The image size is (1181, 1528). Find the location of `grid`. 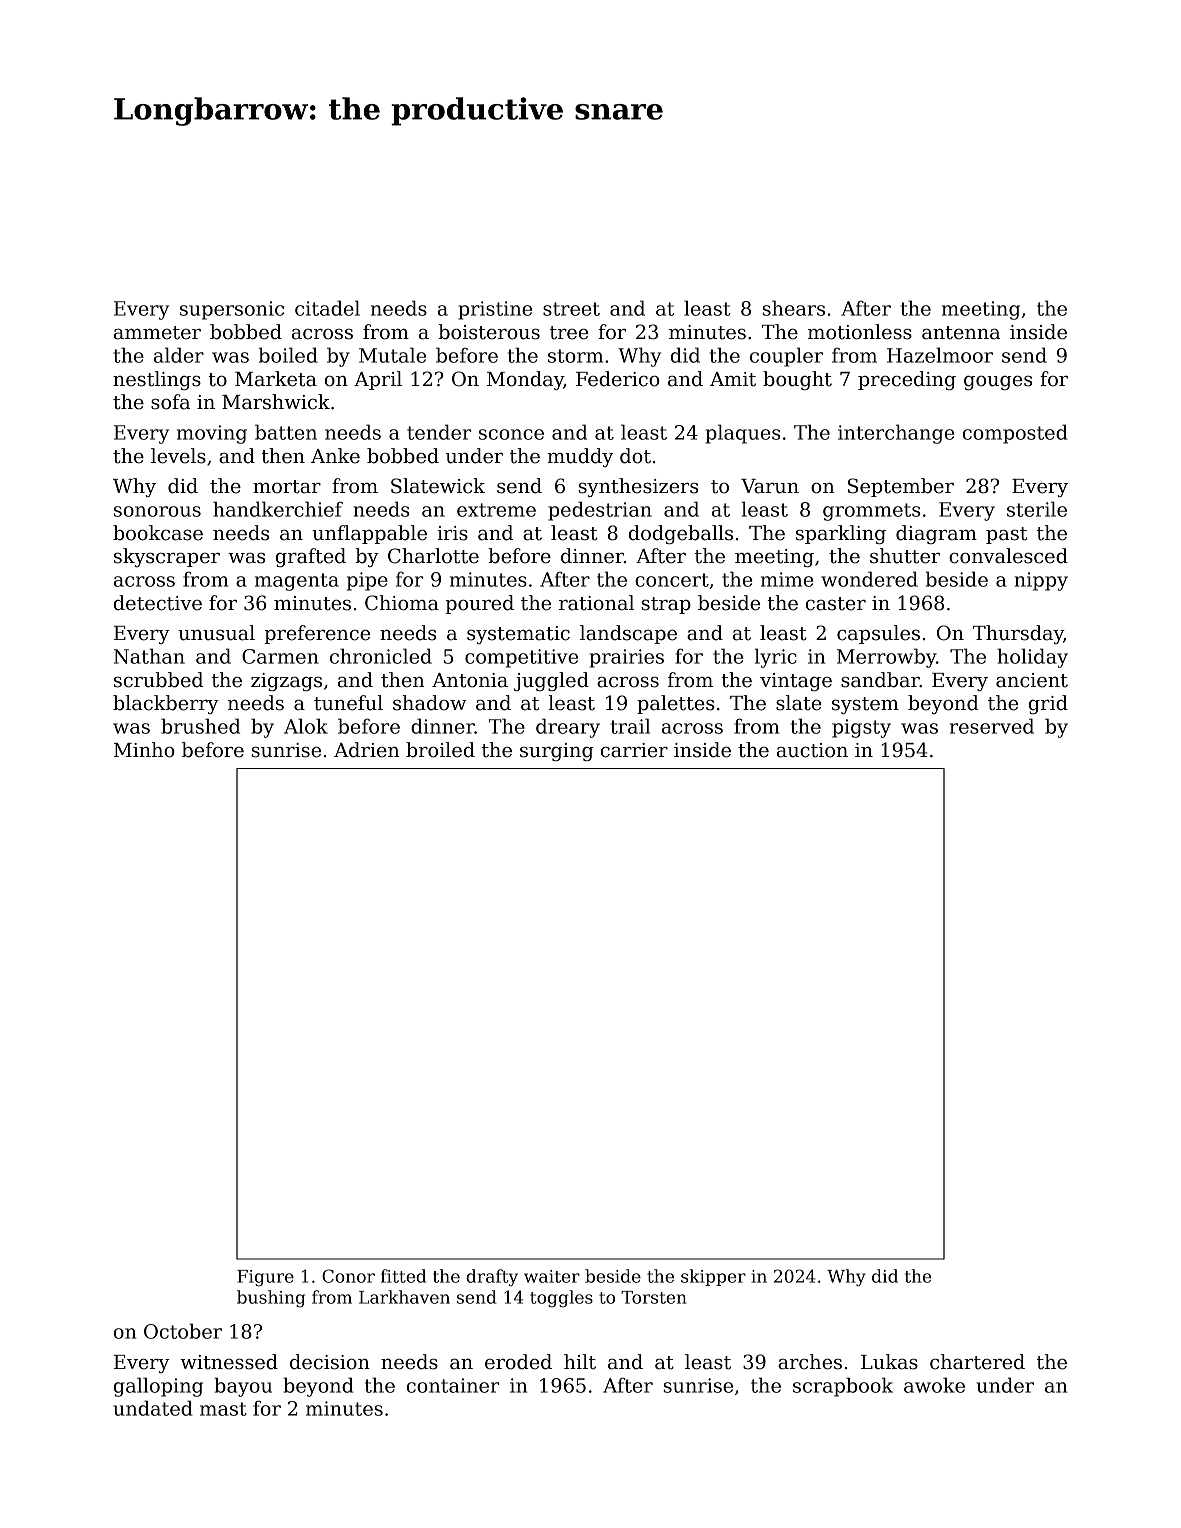

grid is located at coordinates (1048, 704).
